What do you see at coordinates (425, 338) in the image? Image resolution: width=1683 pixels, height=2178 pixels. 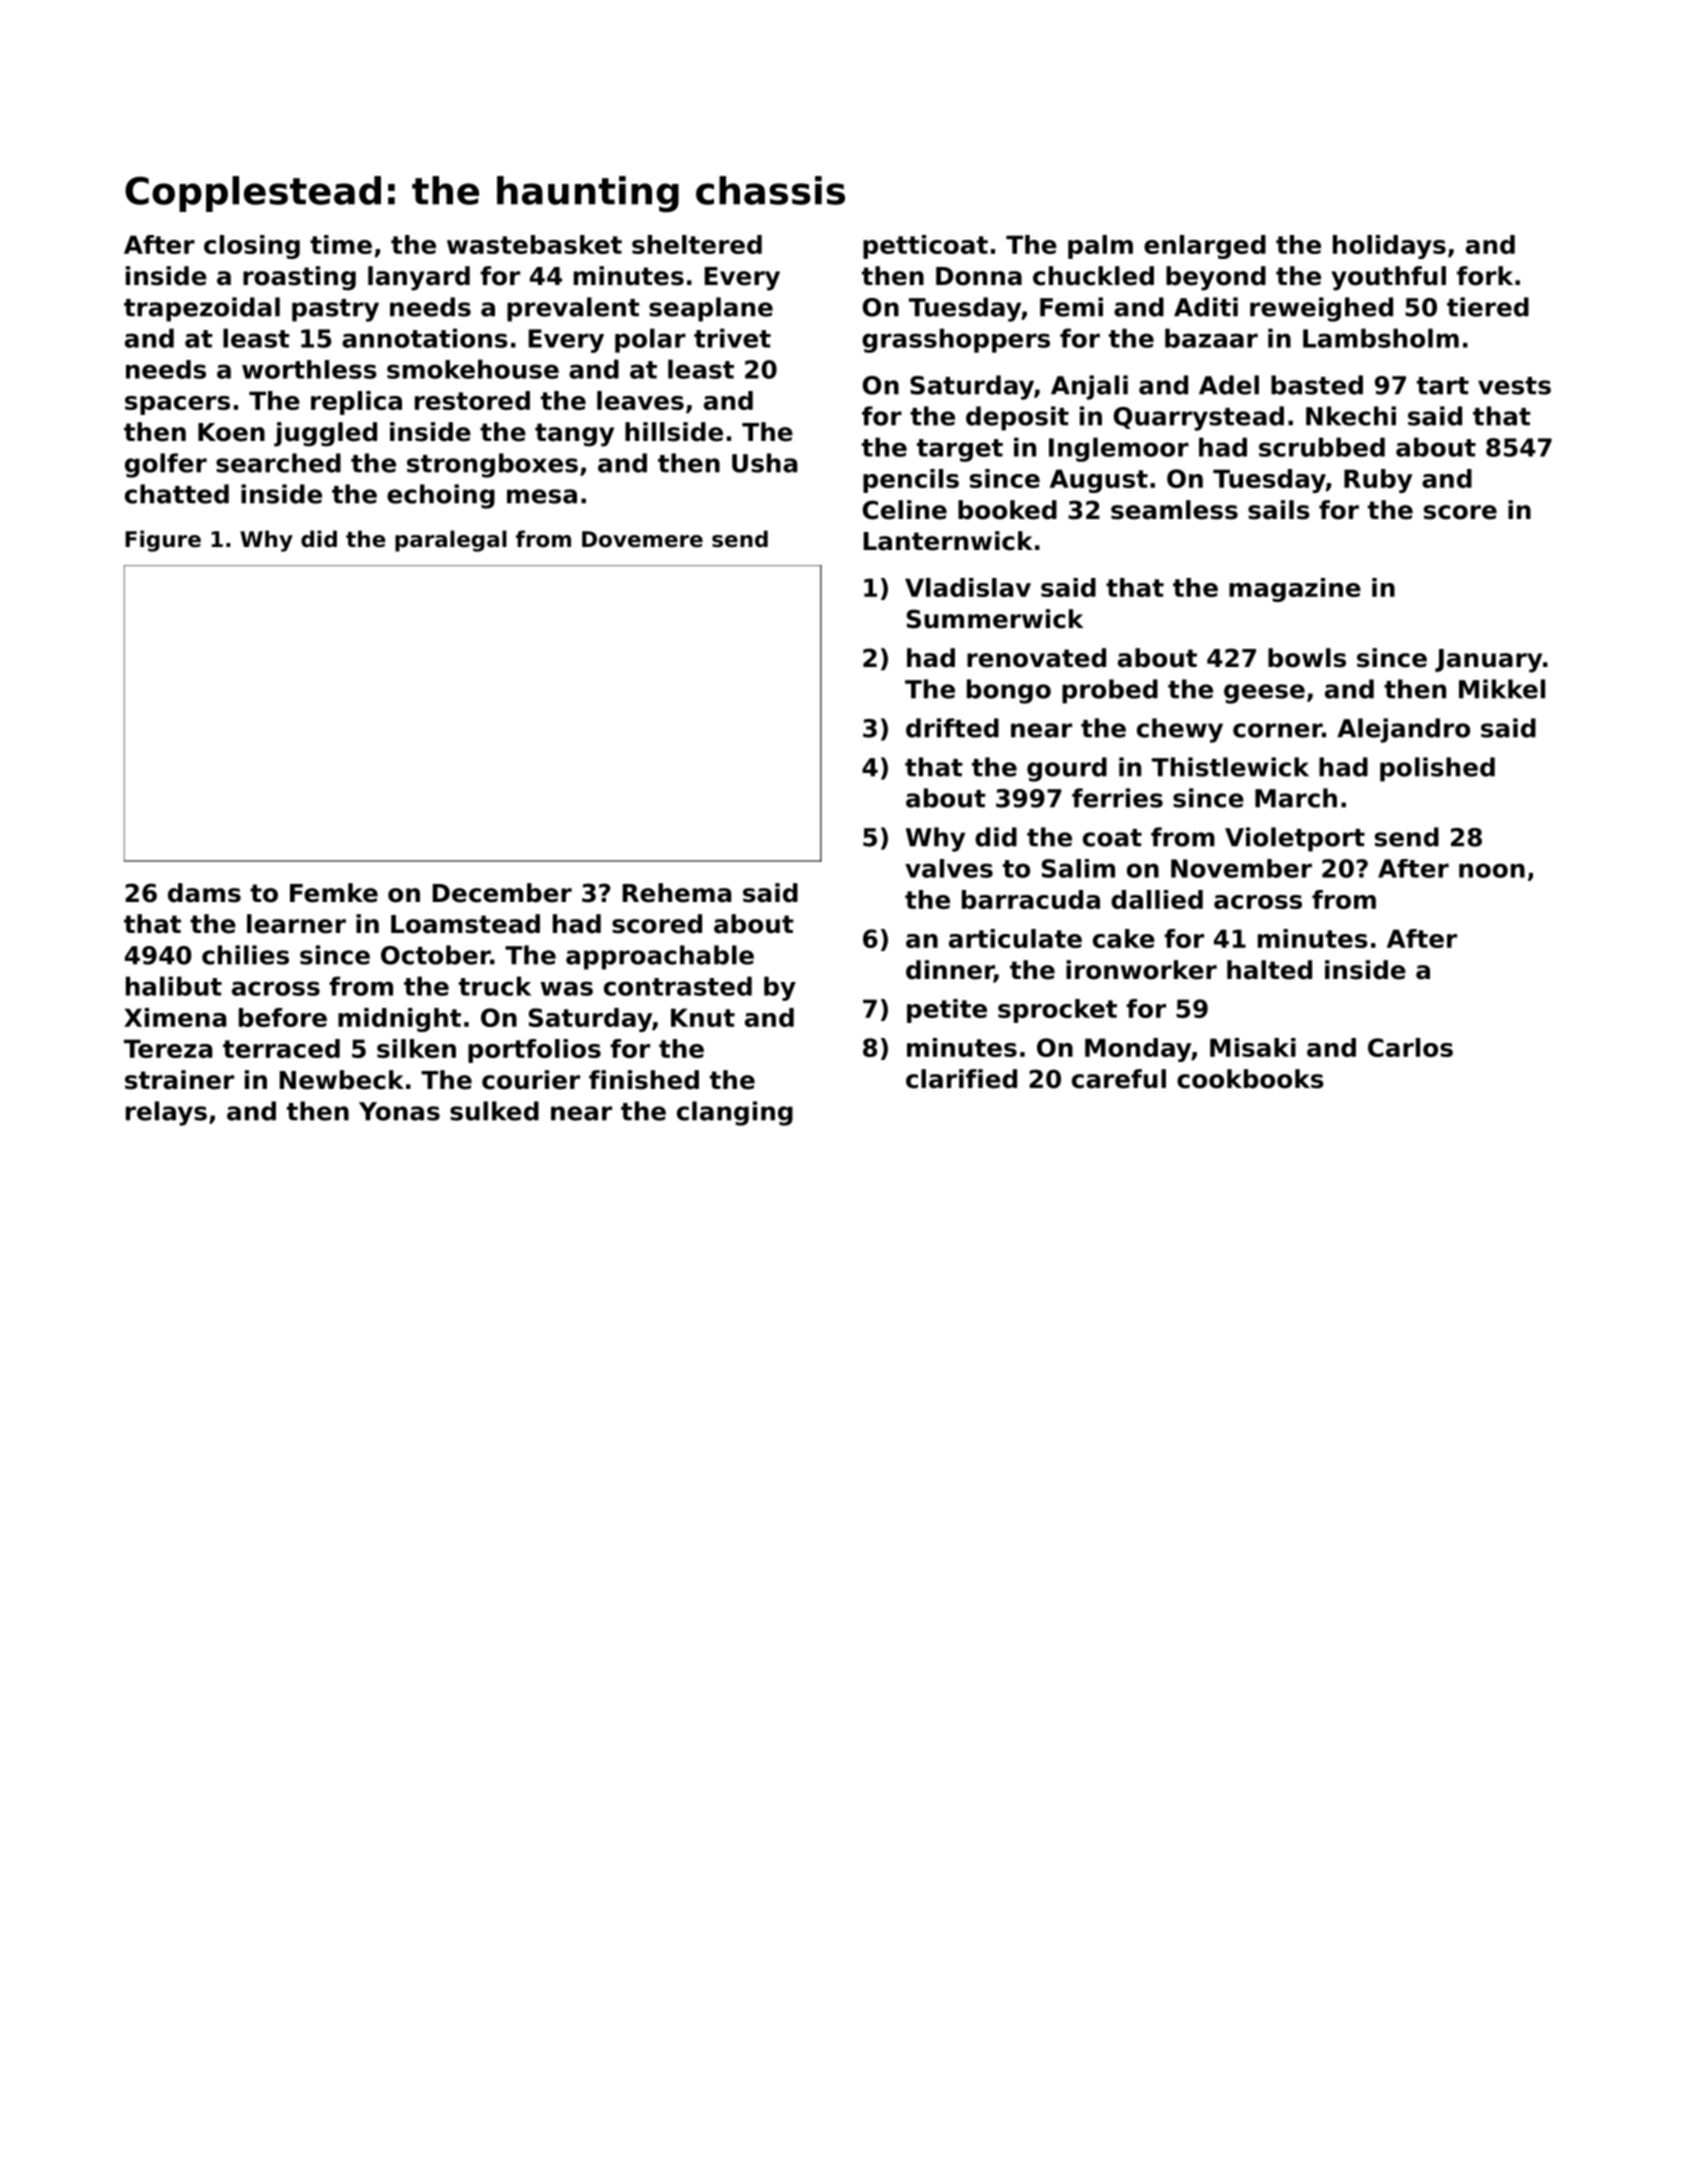 I see `annotations` at bounding box center [425, 338].
